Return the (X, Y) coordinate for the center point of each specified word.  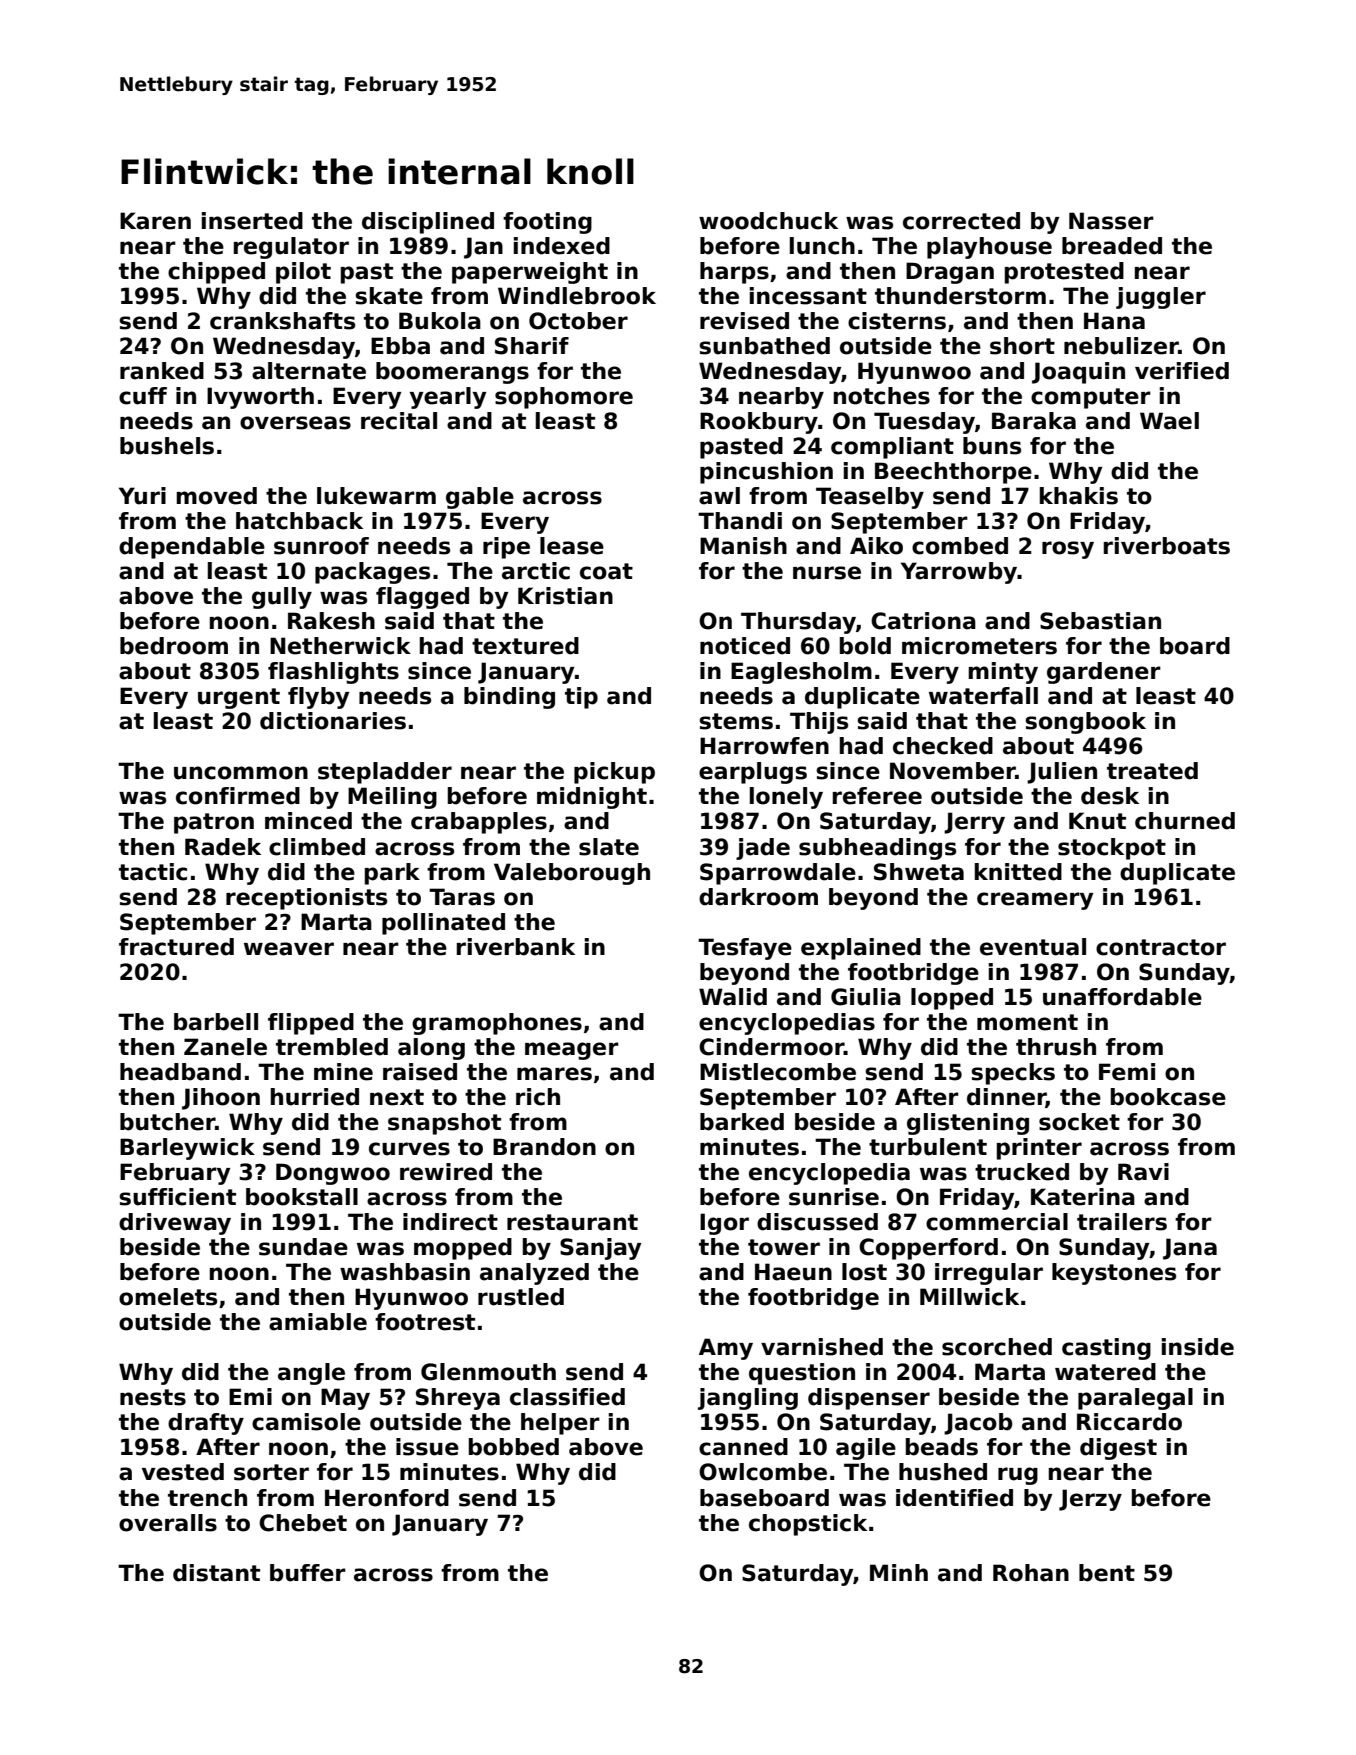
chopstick (808, 1525)
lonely (786, 798)
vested (183, 1472)
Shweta (919, 872)
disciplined (428, 223)
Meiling (392, 798)
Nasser (1111, 221)
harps (734, 273)
